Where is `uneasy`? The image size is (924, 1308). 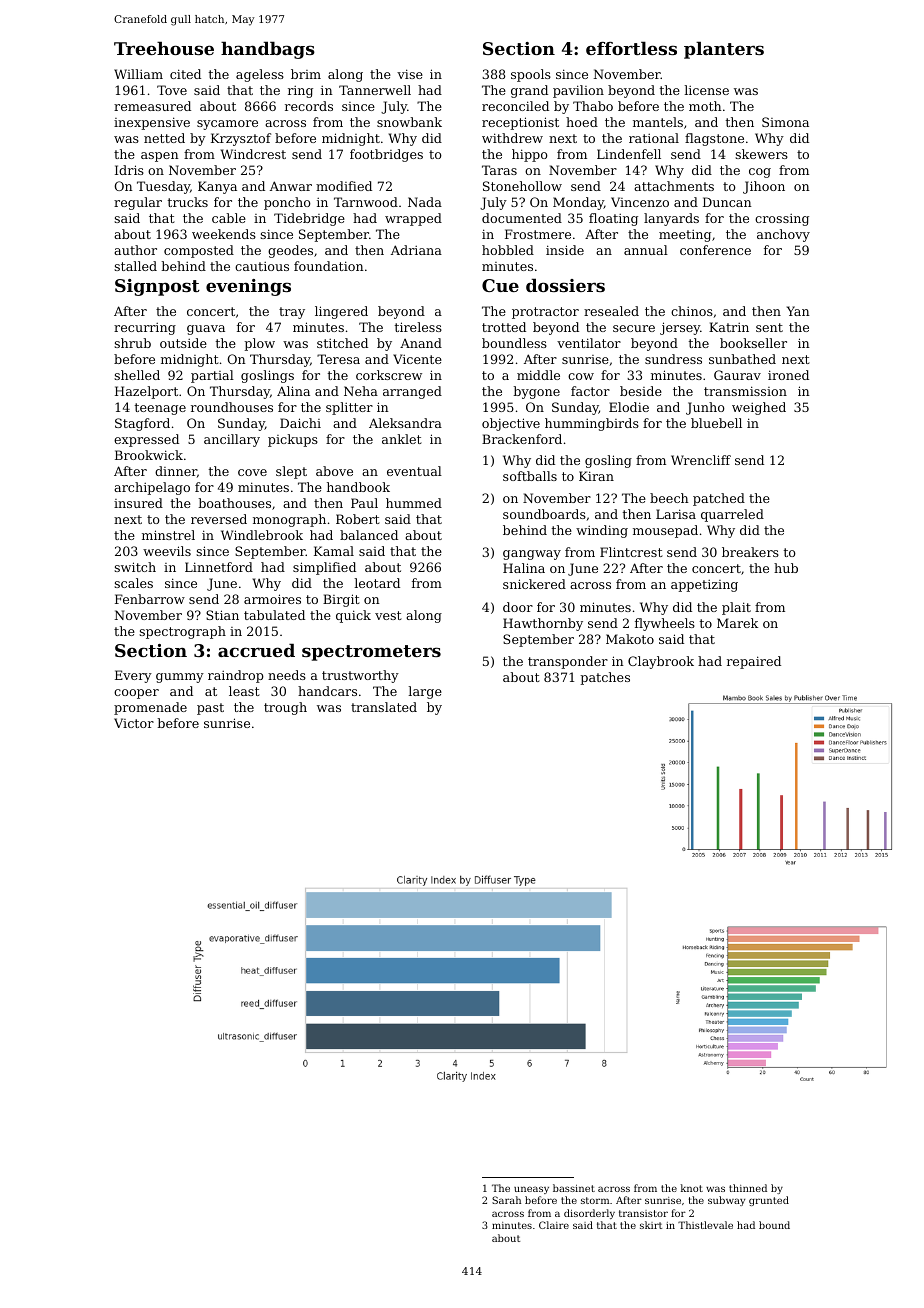
uneasy is located at coordinates (531, 1190).
